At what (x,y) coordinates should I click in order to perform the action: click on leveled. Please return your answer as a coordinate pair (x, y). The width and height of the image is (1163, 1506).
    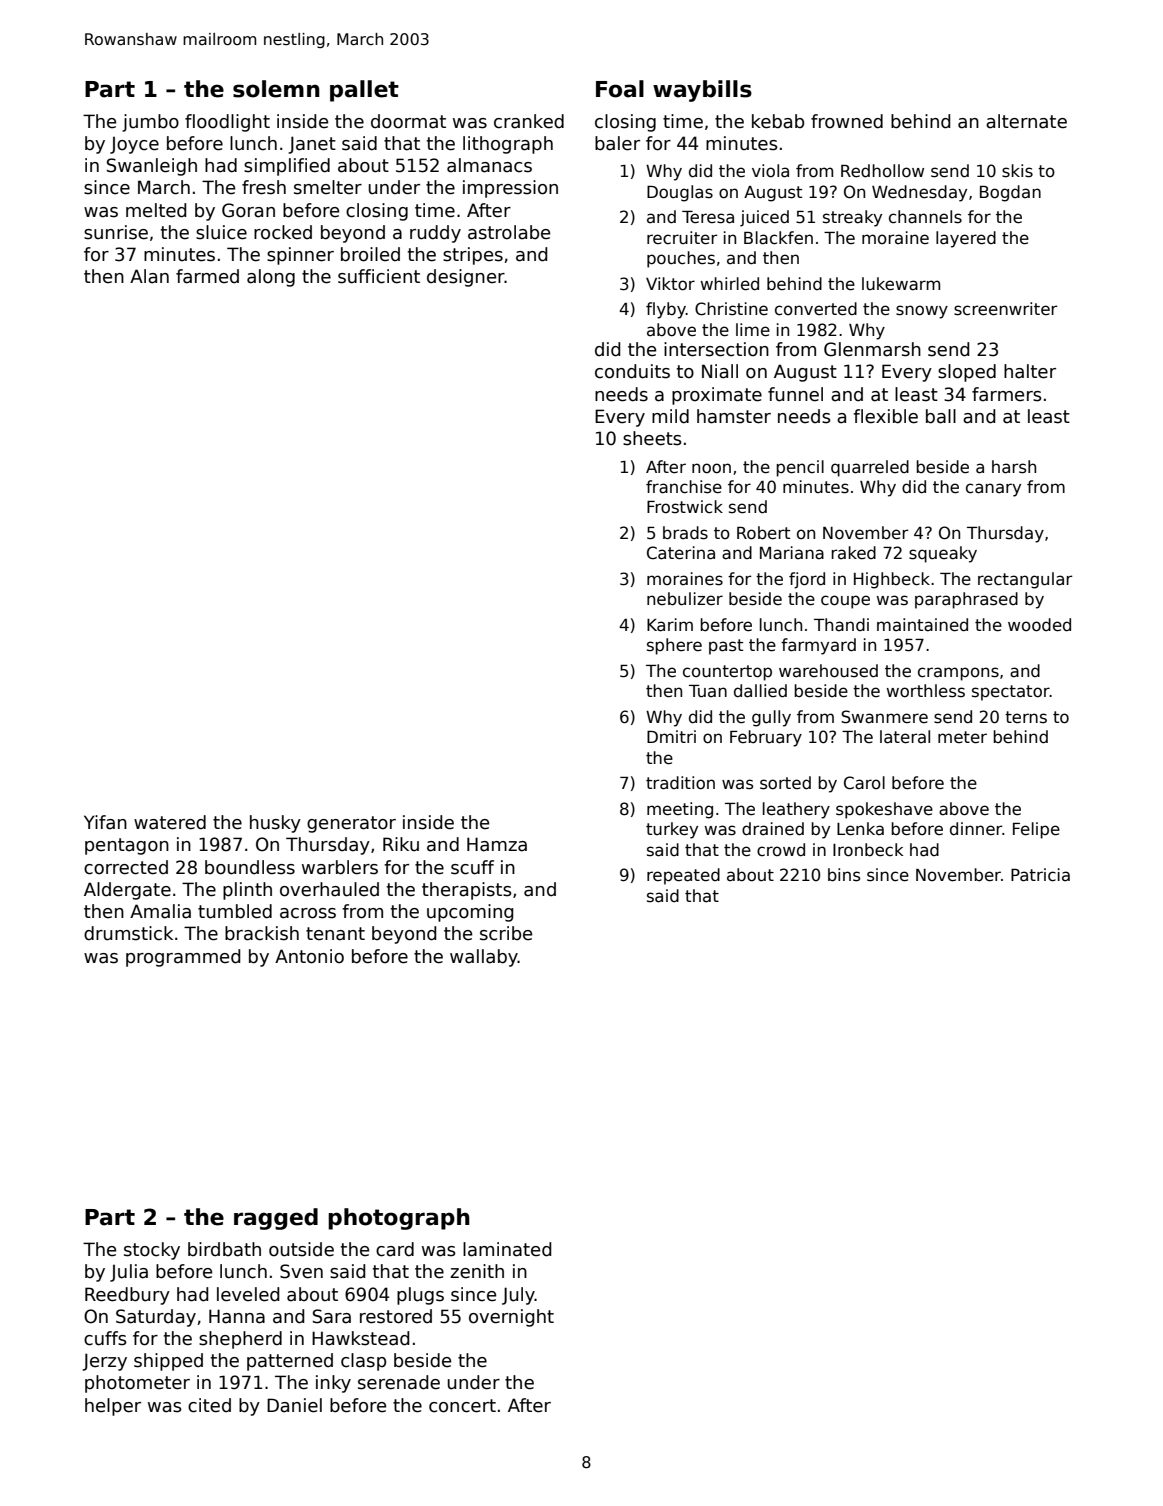
    Looking at the image, I should click on (248, 1294).
